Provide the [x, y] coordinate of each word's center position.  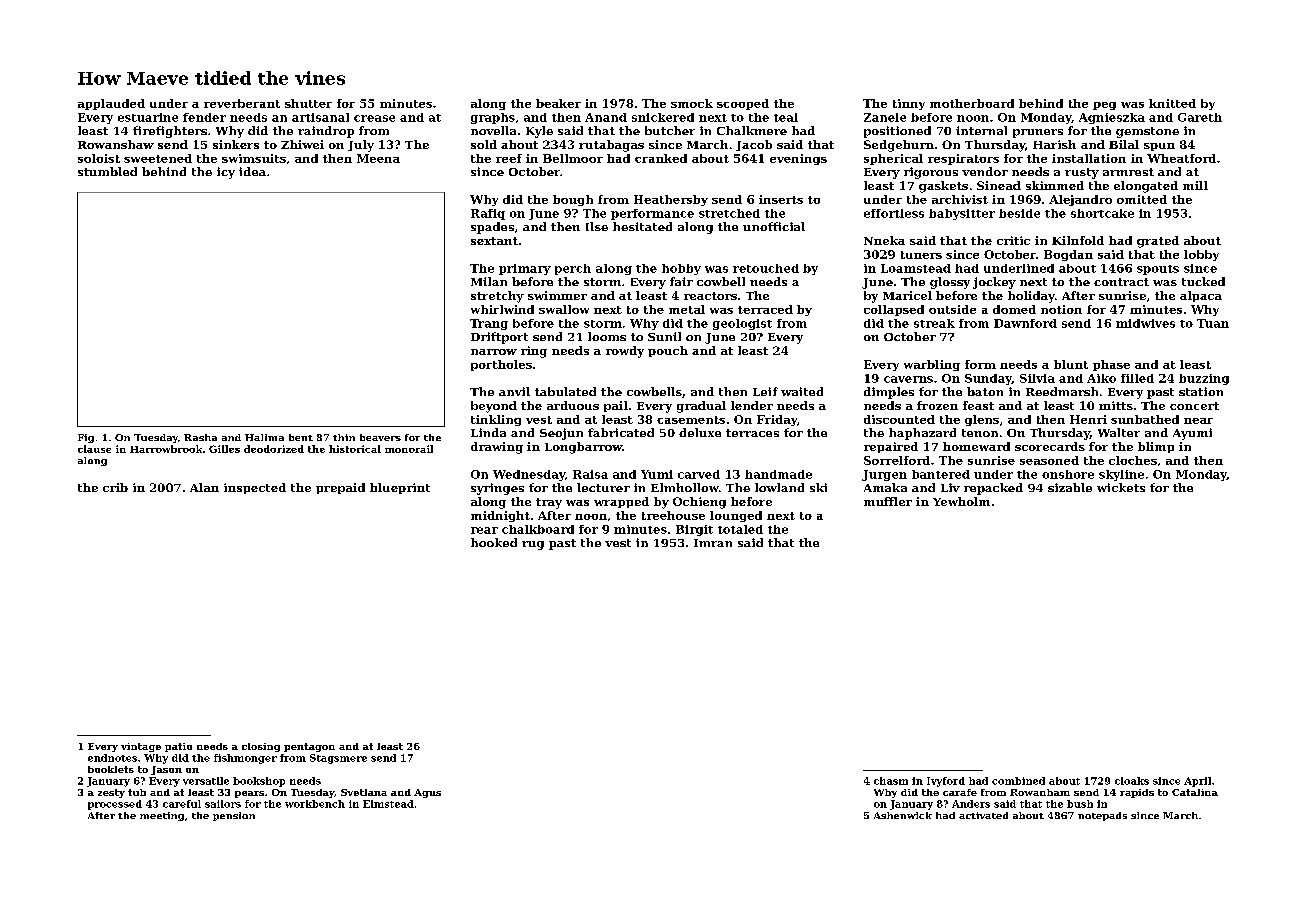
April [1197, 782]
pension [234, 816]
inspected [255, 488]
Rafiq [488, 214]
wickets [1121, 487]
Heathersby [671, 200]
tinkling [496, 420]
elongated [1146, 187]
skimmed [1055, 185]
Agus [427, 793]
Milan [489, 281]
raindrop [326, 132]
